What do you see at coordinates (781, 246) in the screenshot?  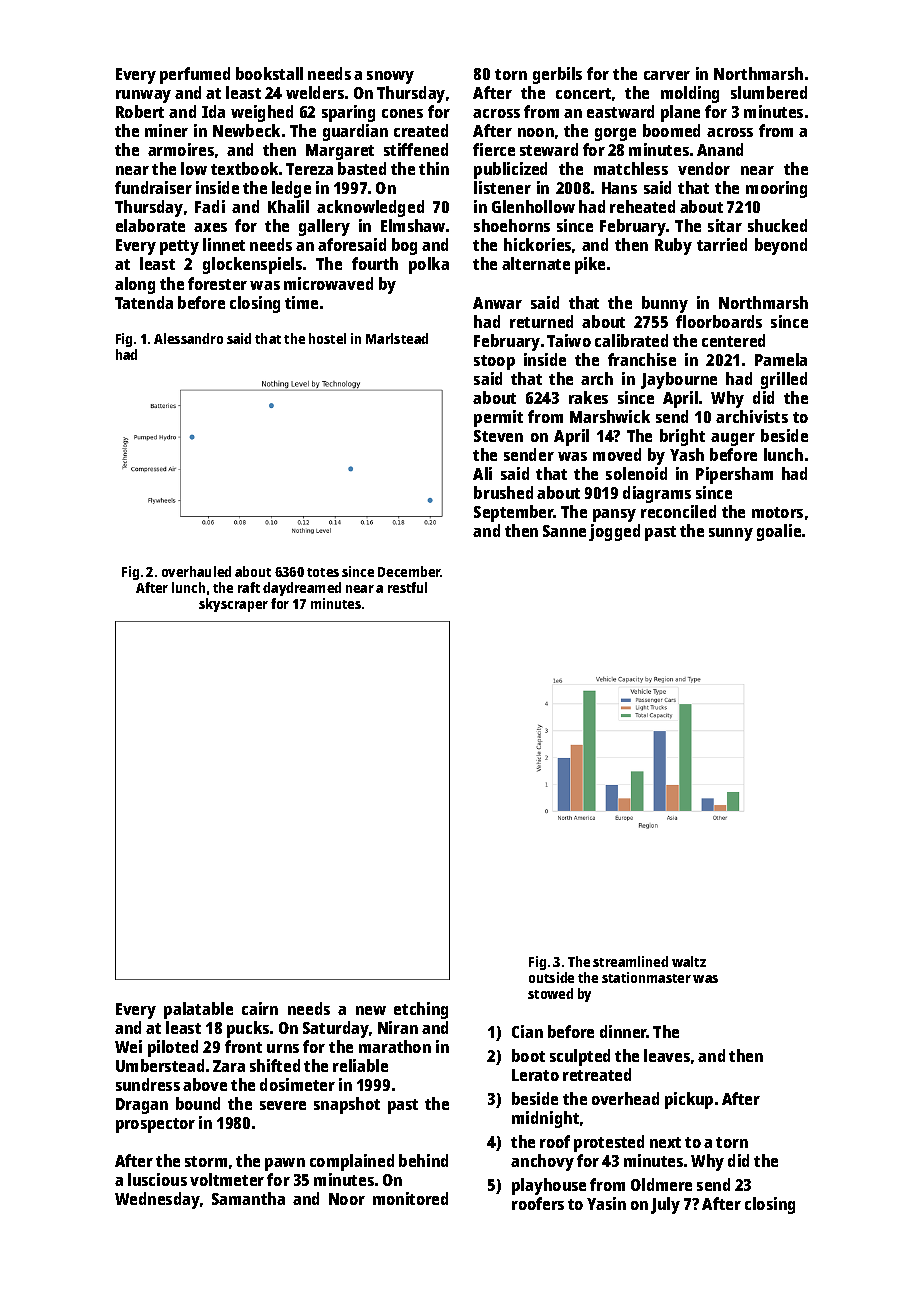 I see `beyond` at bounding box center [781, 246].
